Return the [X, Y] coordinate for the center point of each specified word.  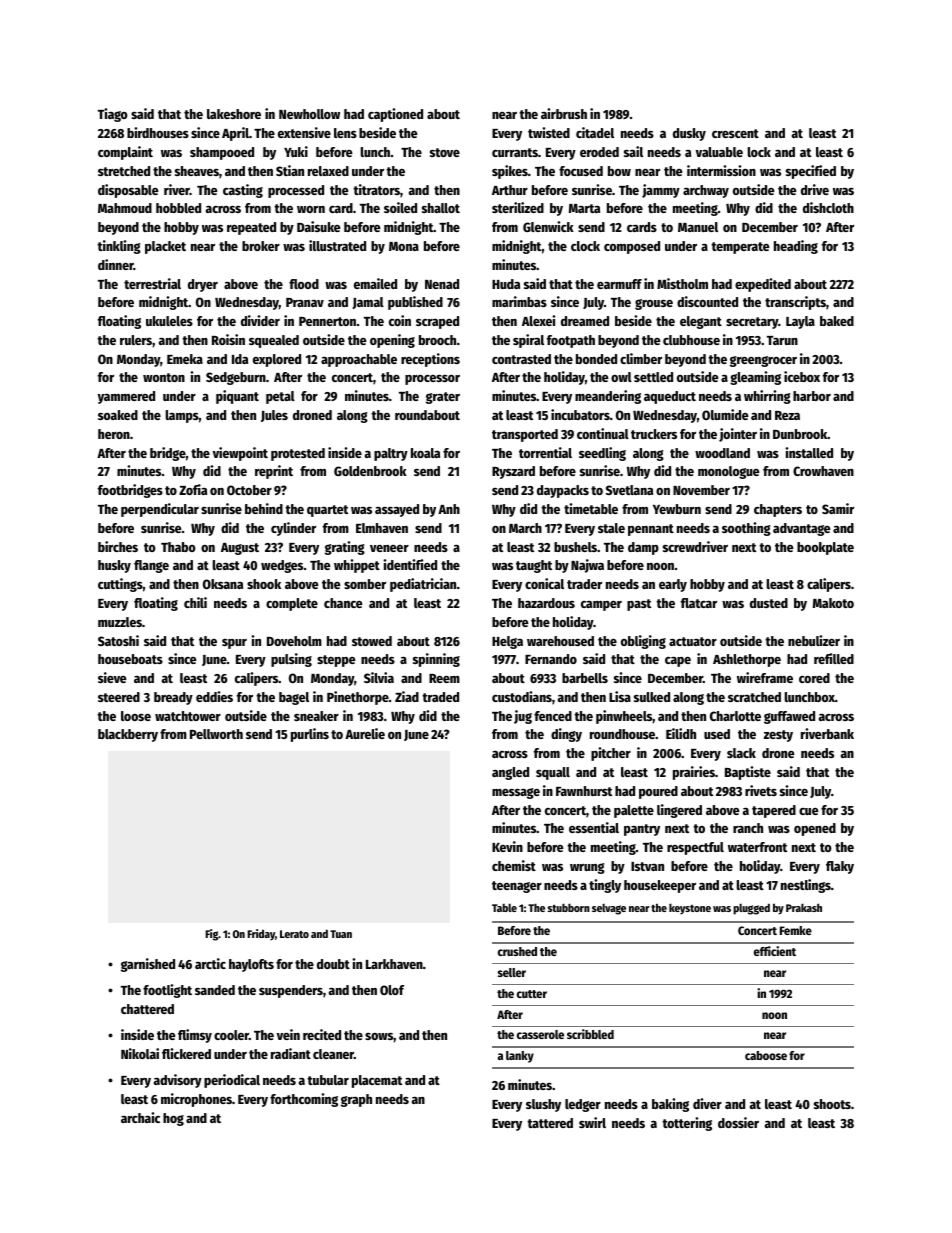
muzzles [120, 622]
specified [811, 172]
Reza [787, 415]
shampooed [222, 153]
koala [425, 453]
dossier [738, 1122]
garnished [148, 965]
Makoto [833, 603]
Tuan [341, 934]
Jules [274, 416]
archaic [140, 1117]
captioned [395, 115]
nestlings [806, 886]
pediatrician [423, 585]
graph [356, 1100]
